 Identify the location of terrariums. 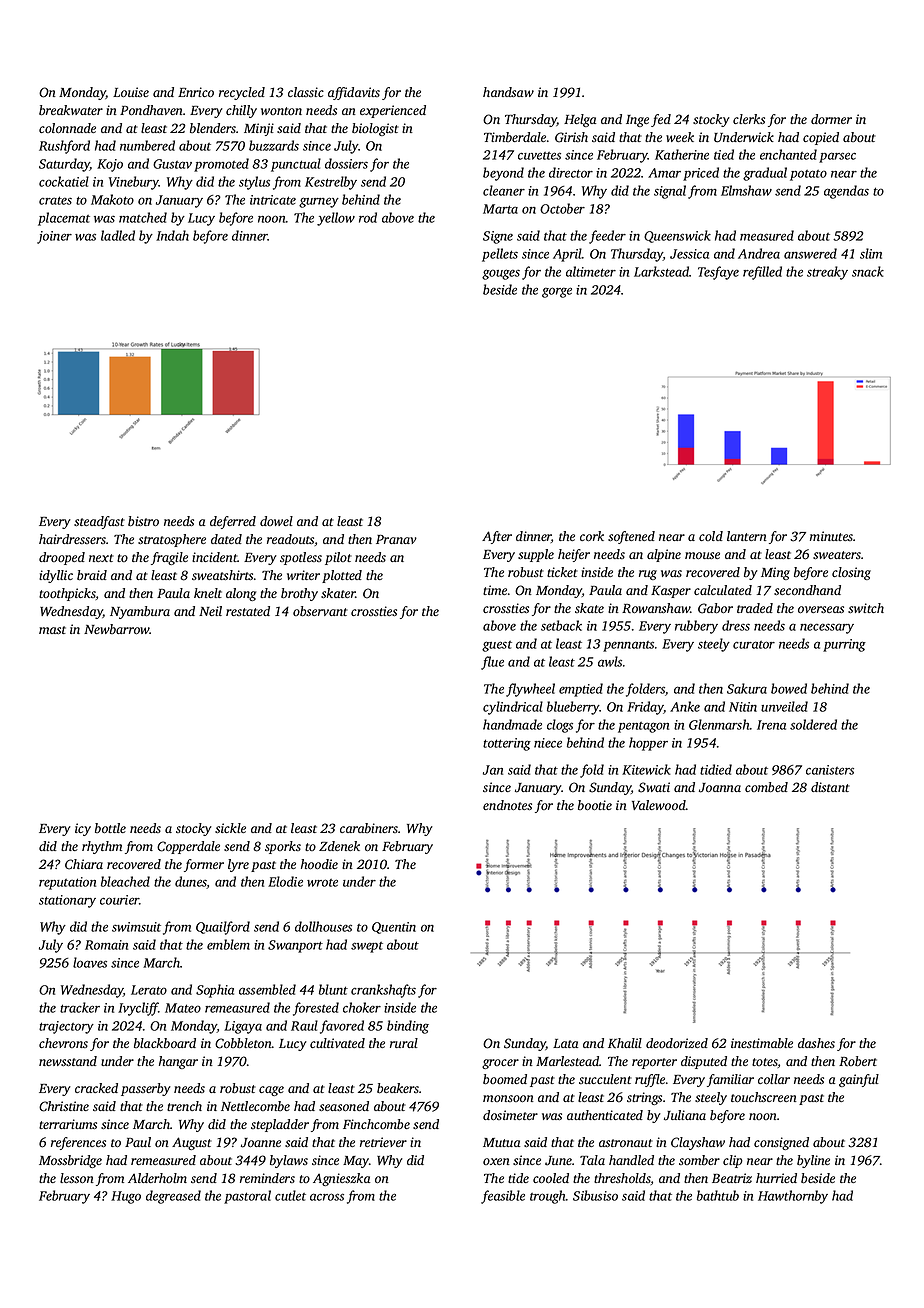
(68, 1124).
